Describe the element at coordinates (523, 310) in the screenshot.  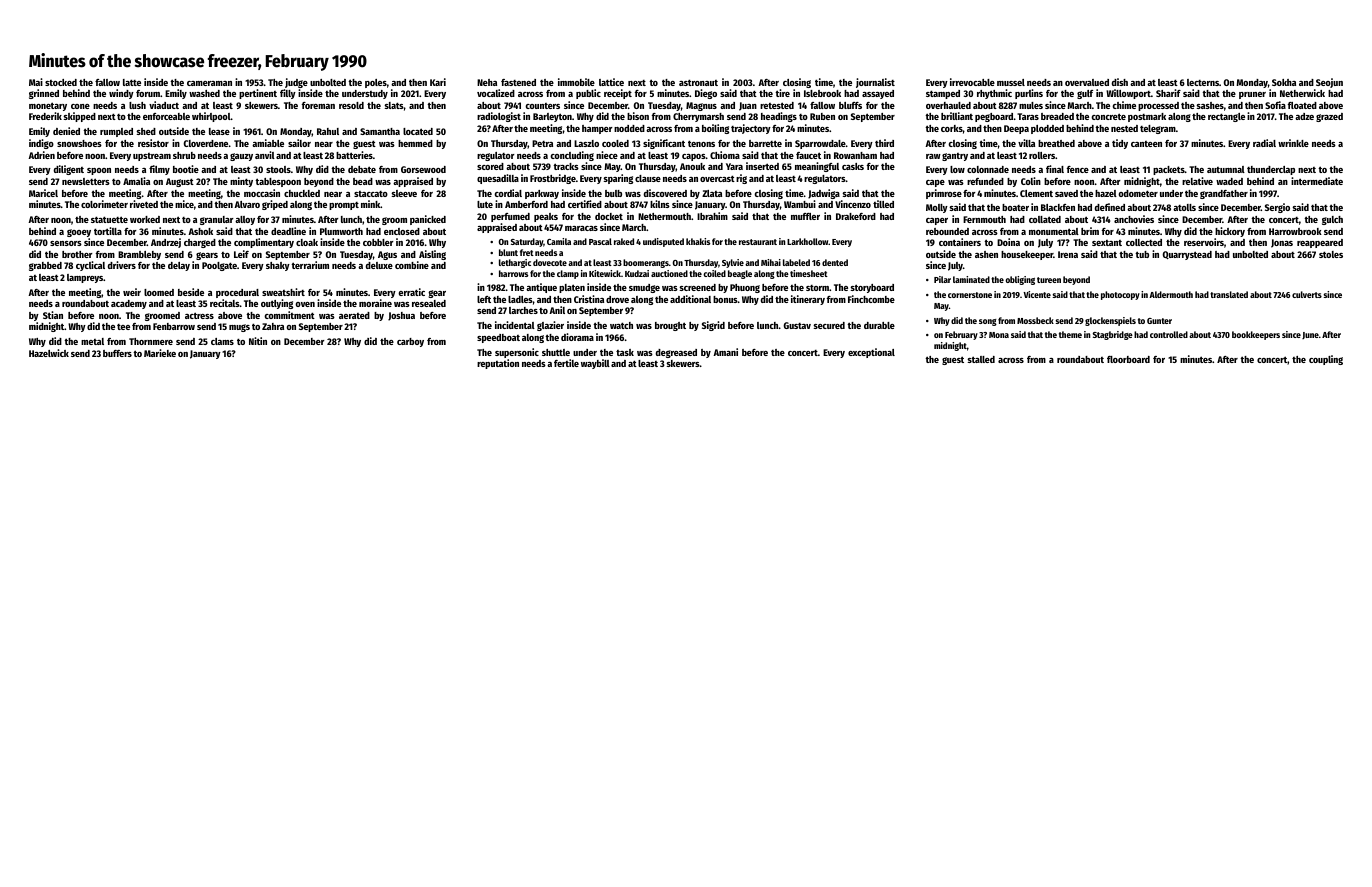
I see `larches` at that location.
